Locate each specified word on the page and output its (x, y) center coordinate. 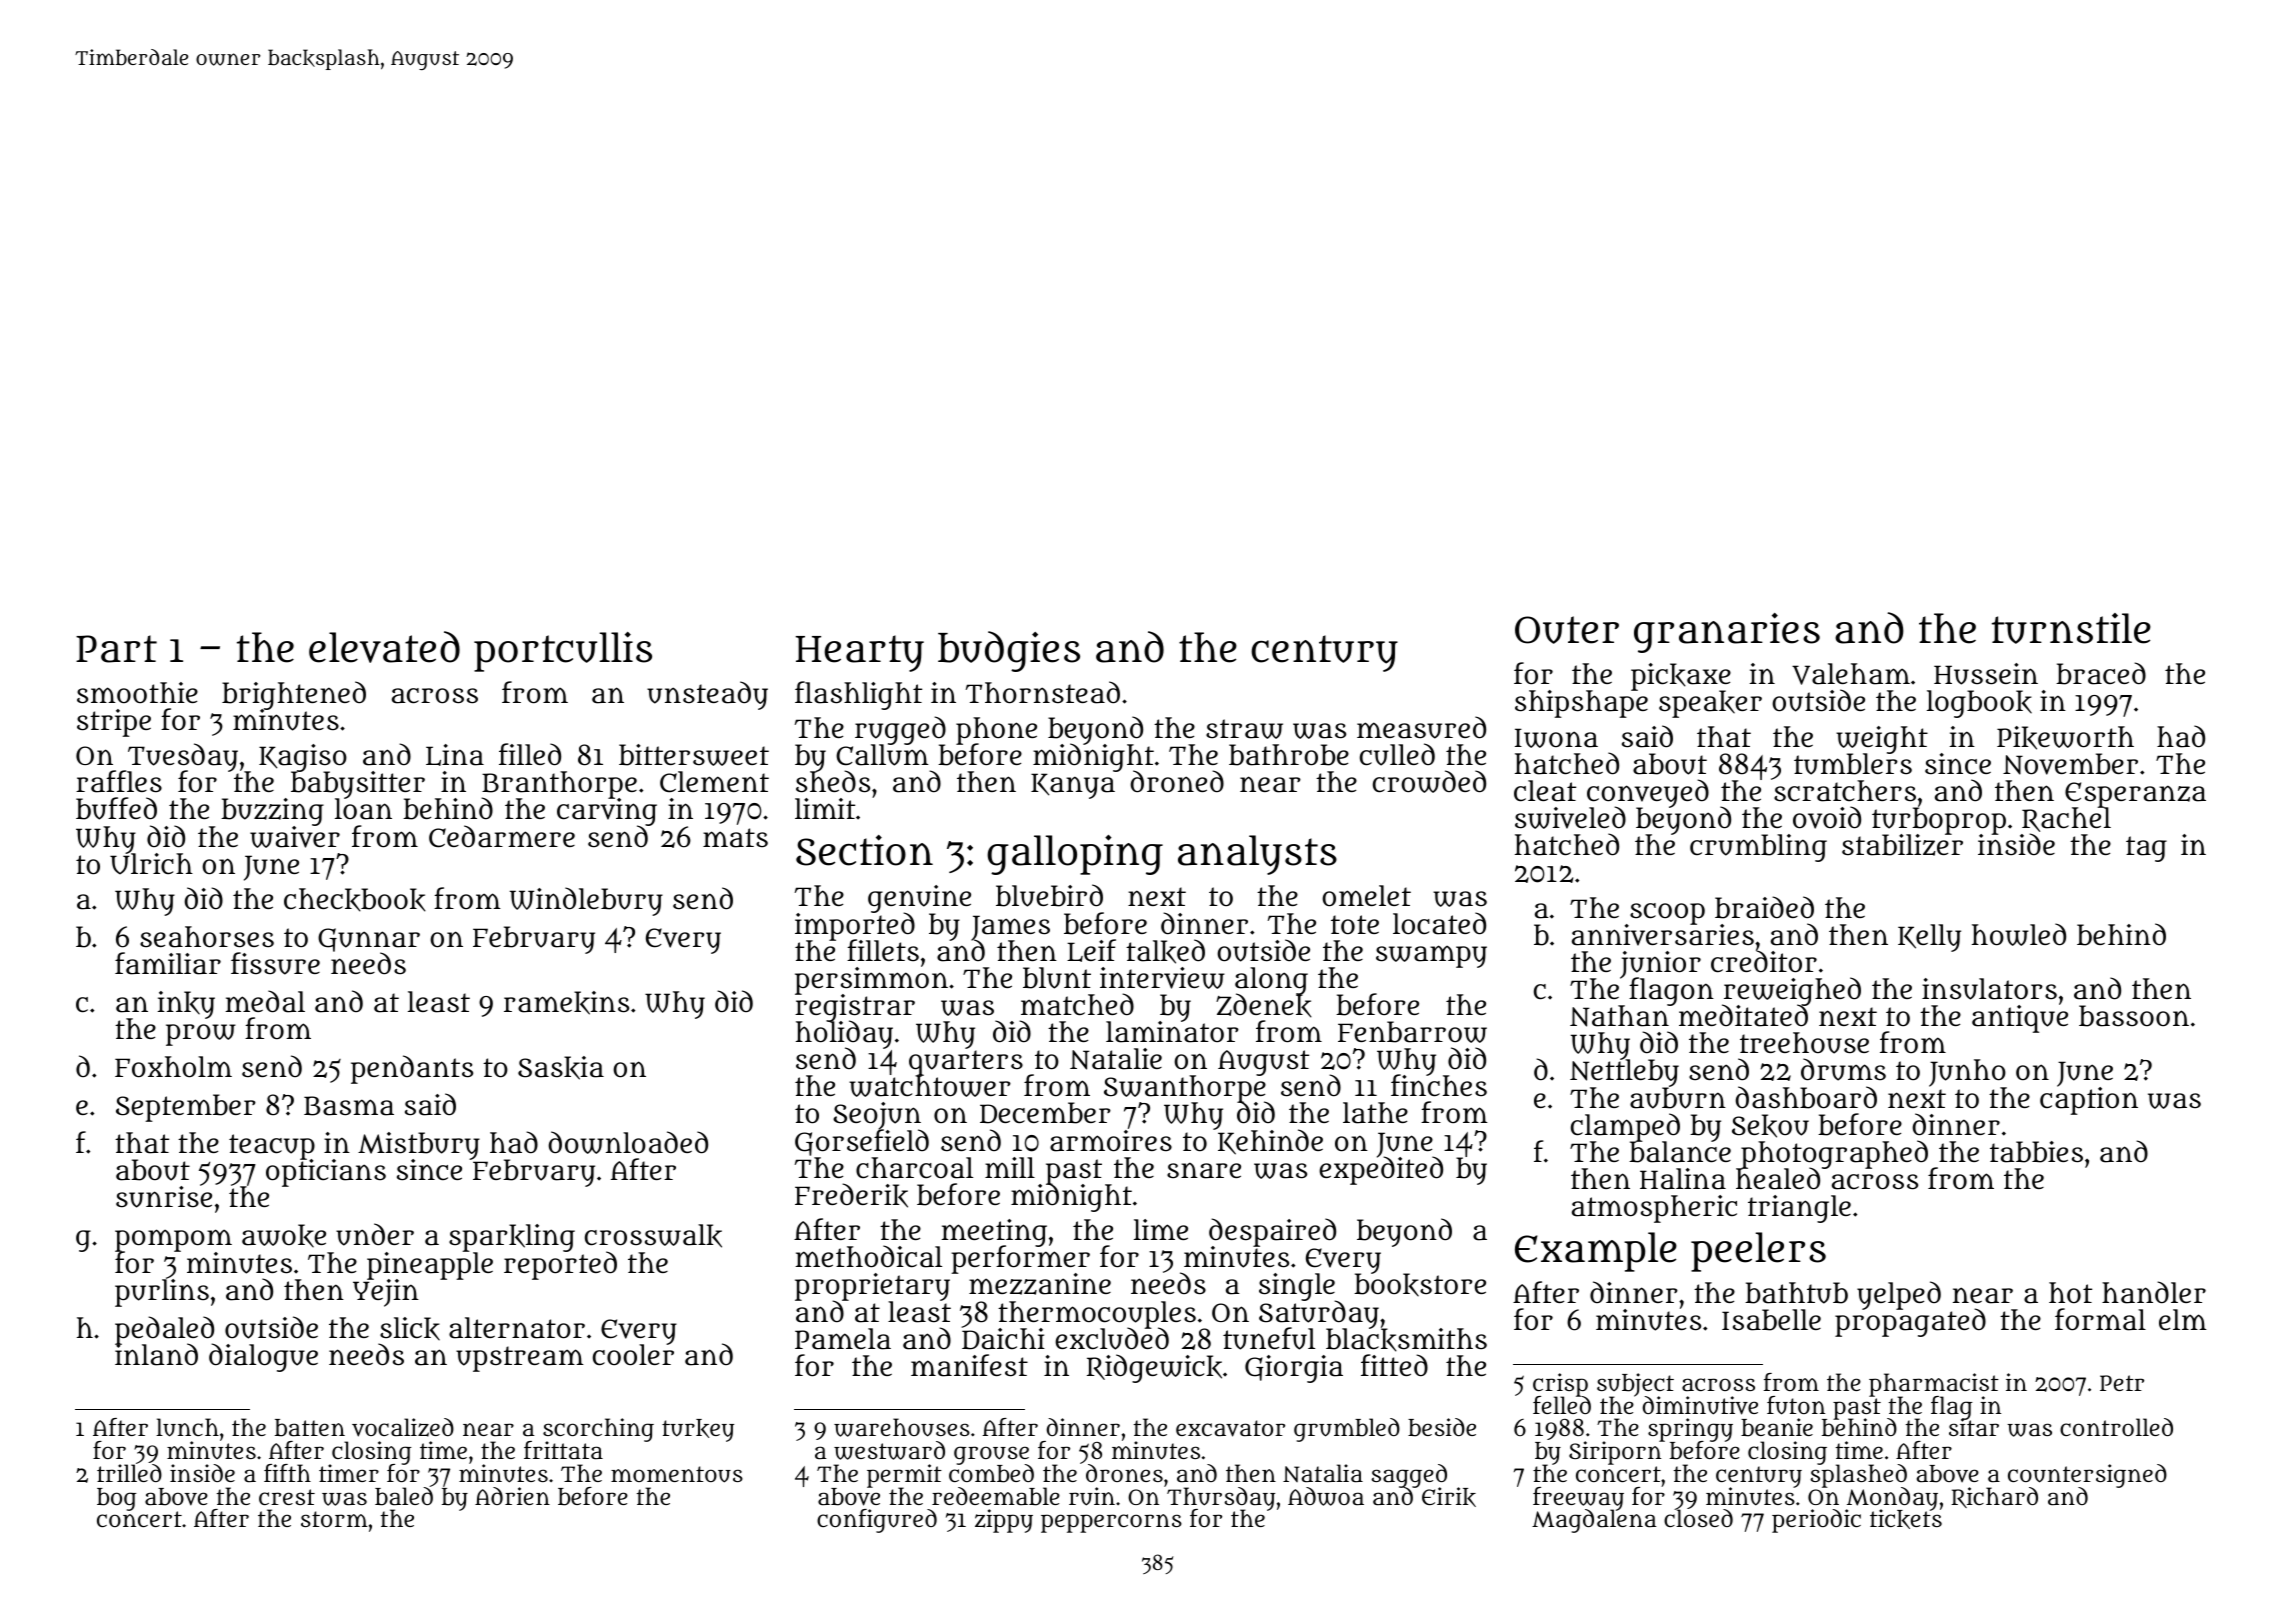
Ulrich (151, 864)
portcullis (563, 652)
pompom (173, 1240)
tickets (1906, 1520)
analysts (1257, 855)
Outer (1567, 630)
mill (1010, 1167)
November (2070, 764)
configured (877, 1521)
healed (1778, 1179)
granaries (1727, 633)
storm (334, 1519)
